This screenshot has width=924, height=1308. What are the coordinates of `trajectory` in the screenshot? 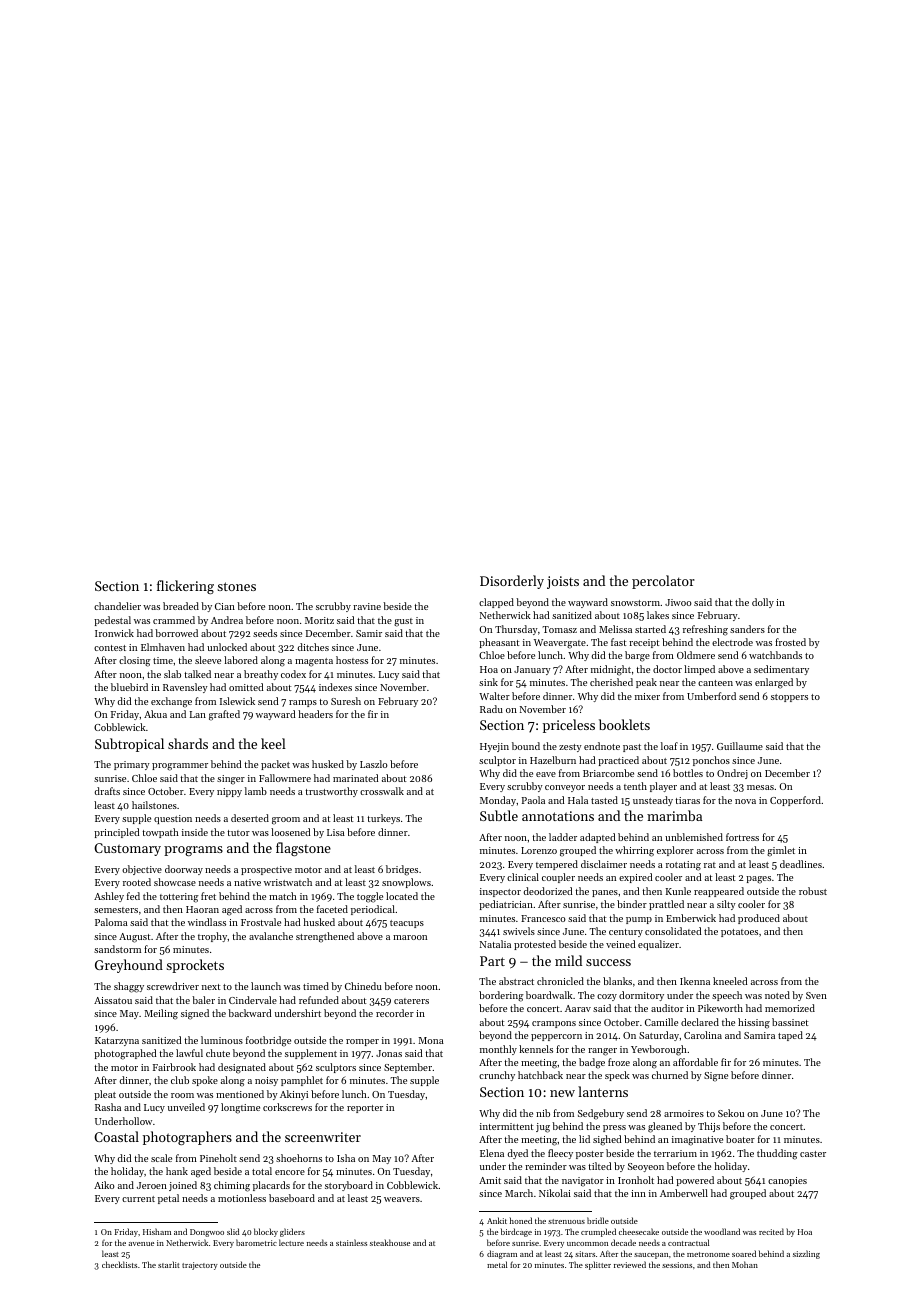 It's located at (200, 1266).
